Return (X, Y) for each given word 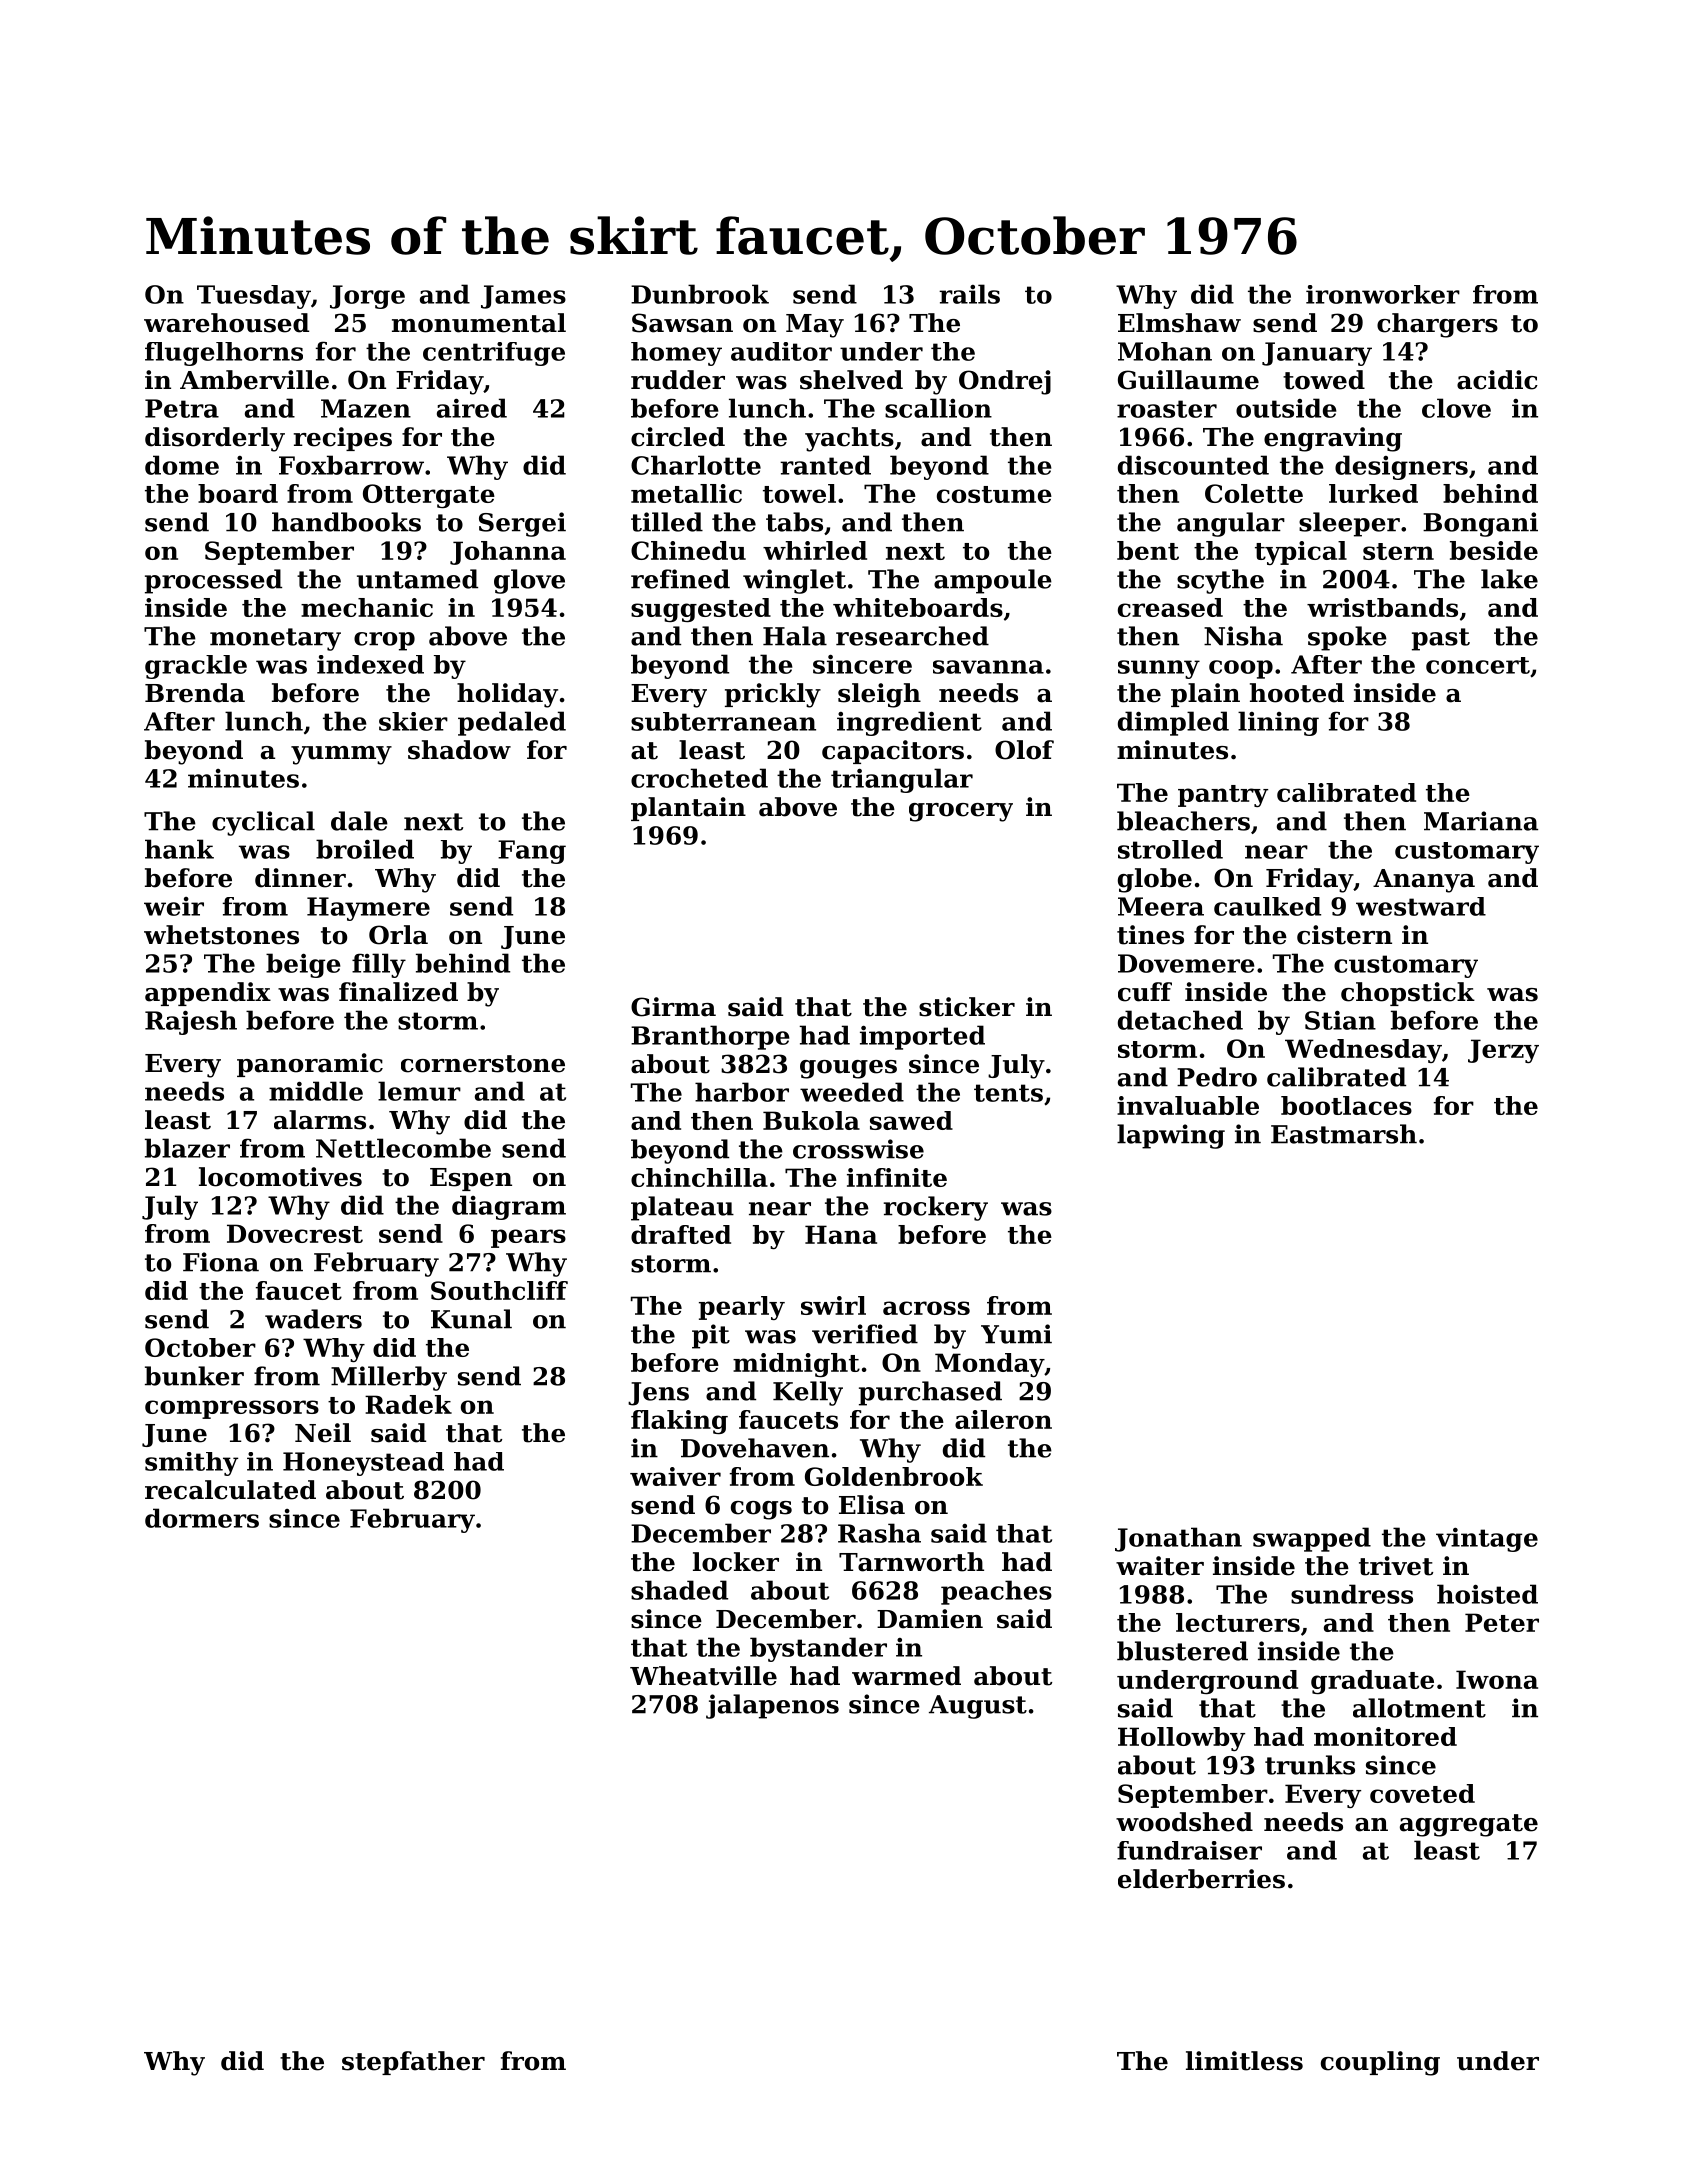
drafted (681, 1234)
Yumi (1016, 1334)
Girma (673, 1007)
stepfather (413, 2063)
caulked (1267, 906)
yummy (341, 755)
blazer (187, 1148)
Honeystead (363, 1464)
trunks (1310, 1765)
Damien (930, 1619)
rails (969, 294)
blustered (1182, 1651)
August (978, 1707)
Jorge (367, 297)
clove (1456, 408)
